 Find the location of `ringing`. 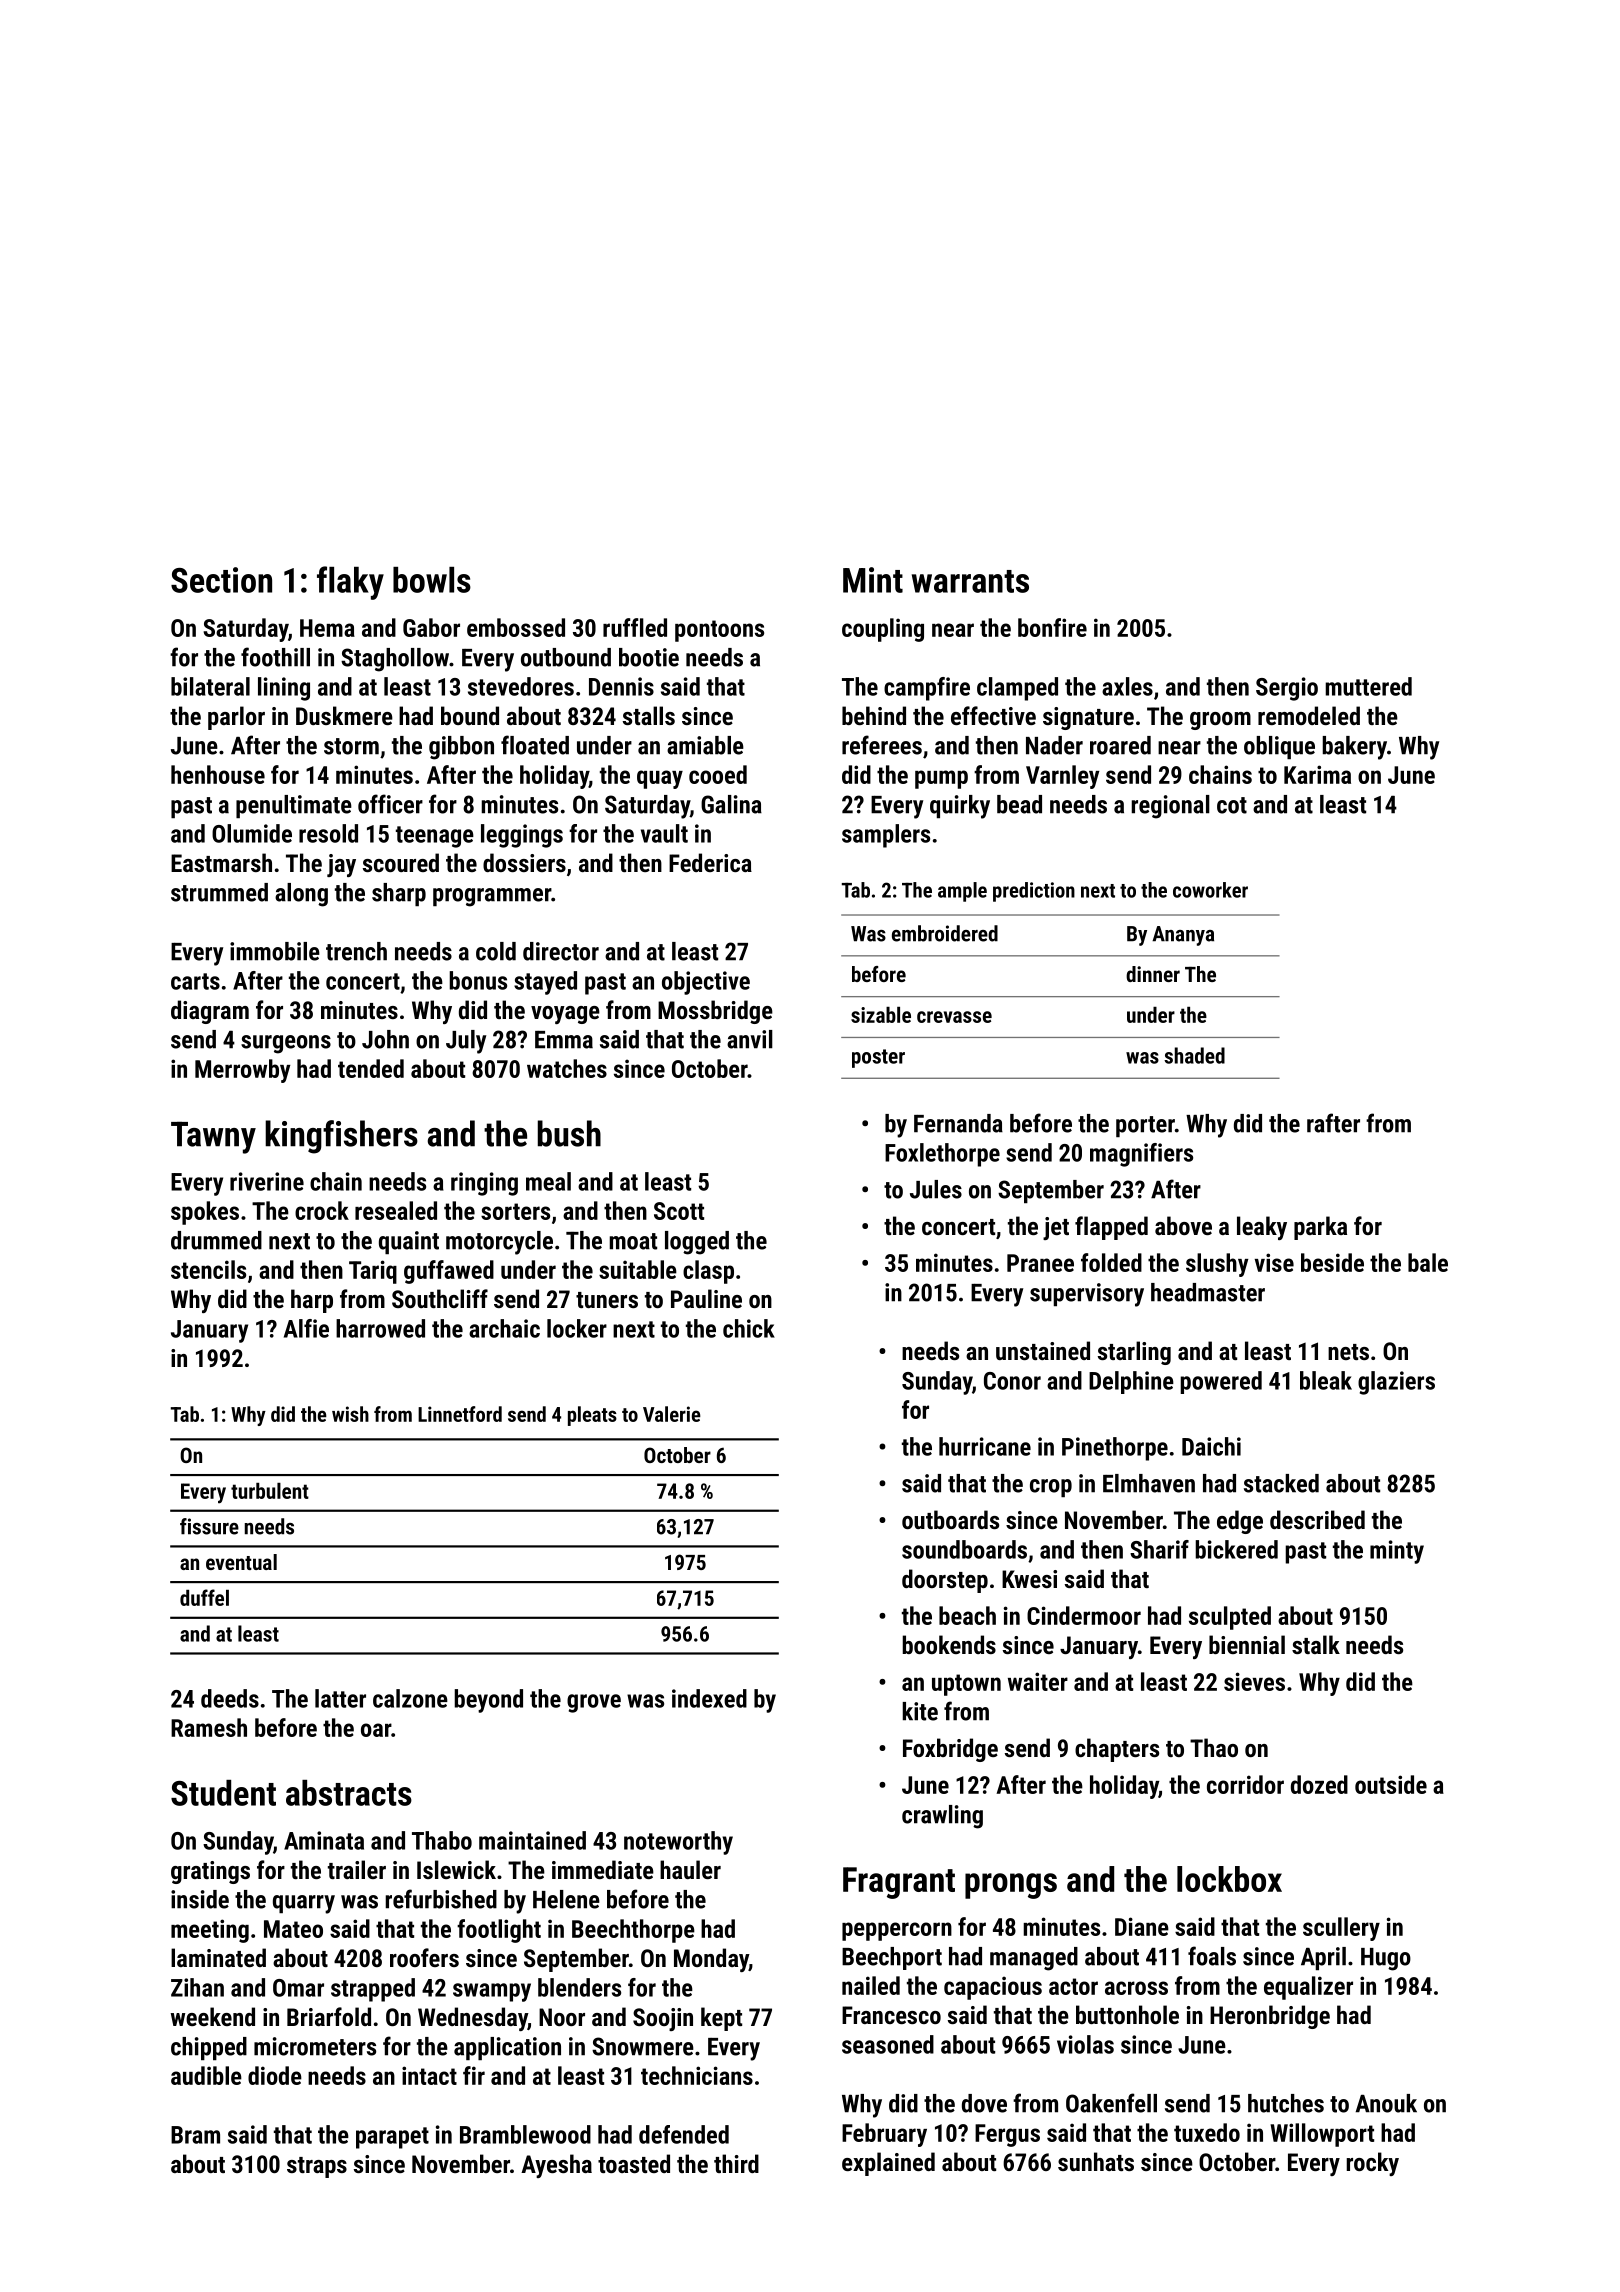

ringing is located at coordinates (484, 1184).
